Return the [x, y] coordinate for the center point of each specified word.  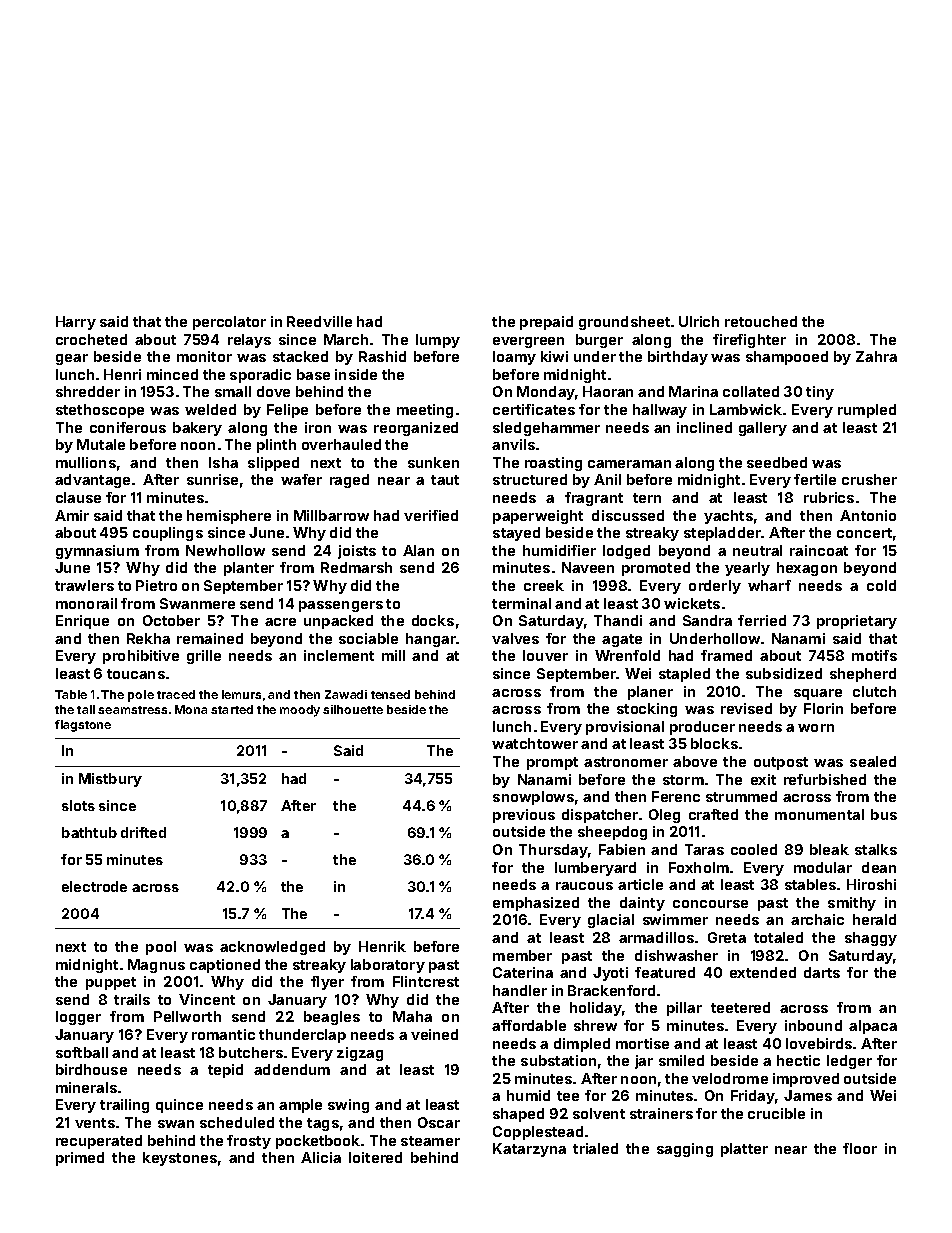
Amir [72, 515]
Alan [418, 550]
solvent [599, 1113]
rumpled [867, 411]
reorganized [416, 429]
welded [210, 409]
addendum [292, 1069]
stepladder [722, 534]
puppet [111, 983]
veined [434, 1034]
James [808, 1095]
